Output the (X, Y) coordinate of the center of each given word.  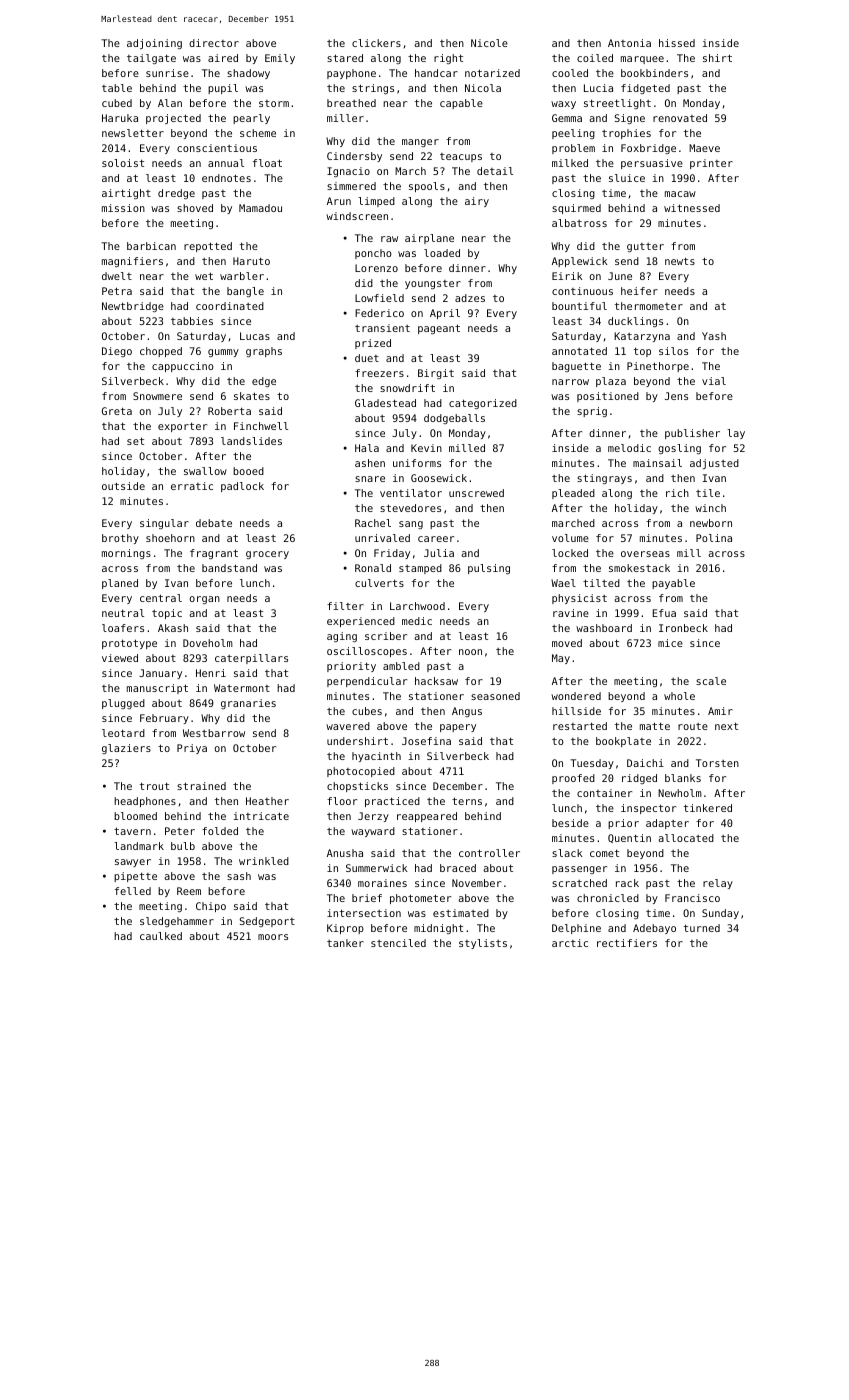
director (214, 43)
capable (461, 104)
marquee (642, 60)
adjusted (714, 464)
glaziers (126, 749)
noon (470, 652)
